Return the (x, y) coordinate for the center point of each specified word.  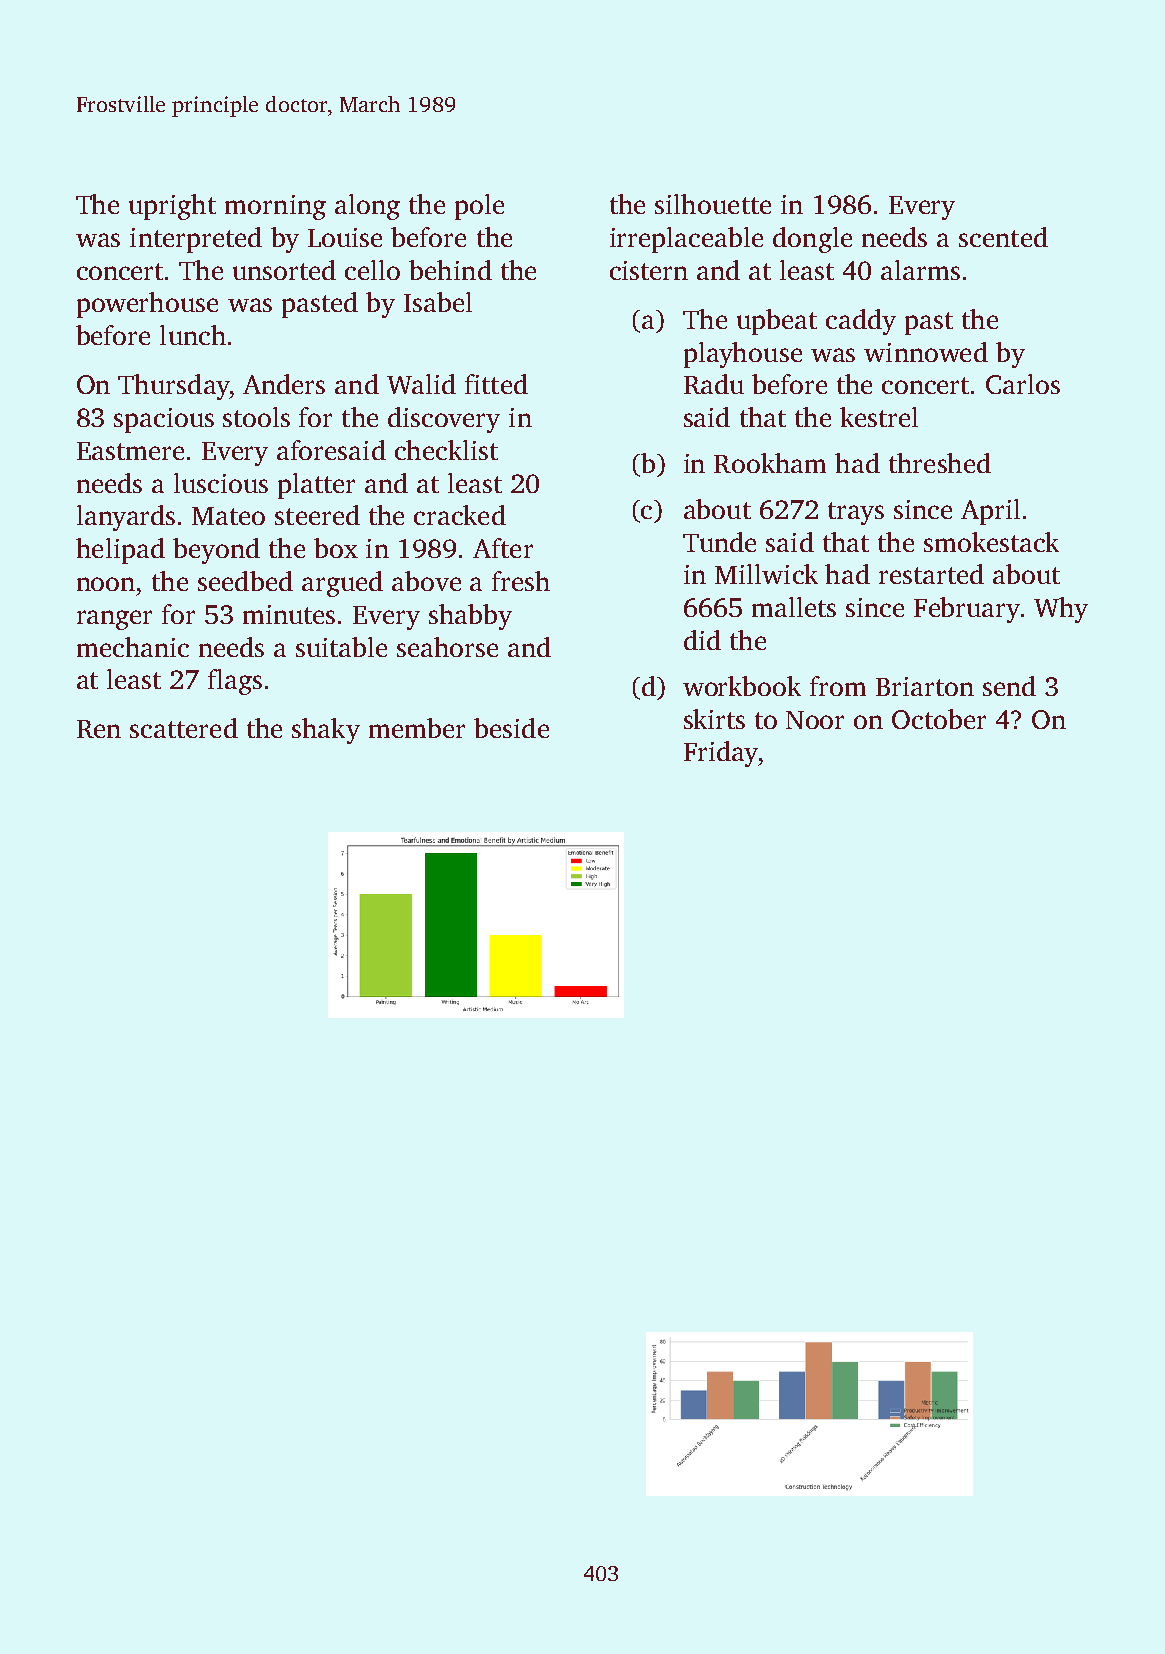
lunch (193, 335)
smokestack (991, 542)
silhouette (713, 204)
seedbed (245, 581)
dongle (812, 240)
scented (1003, 237)
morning (275, 207)
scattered (184, 728)
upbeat (777, 322)
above (426, 581)
